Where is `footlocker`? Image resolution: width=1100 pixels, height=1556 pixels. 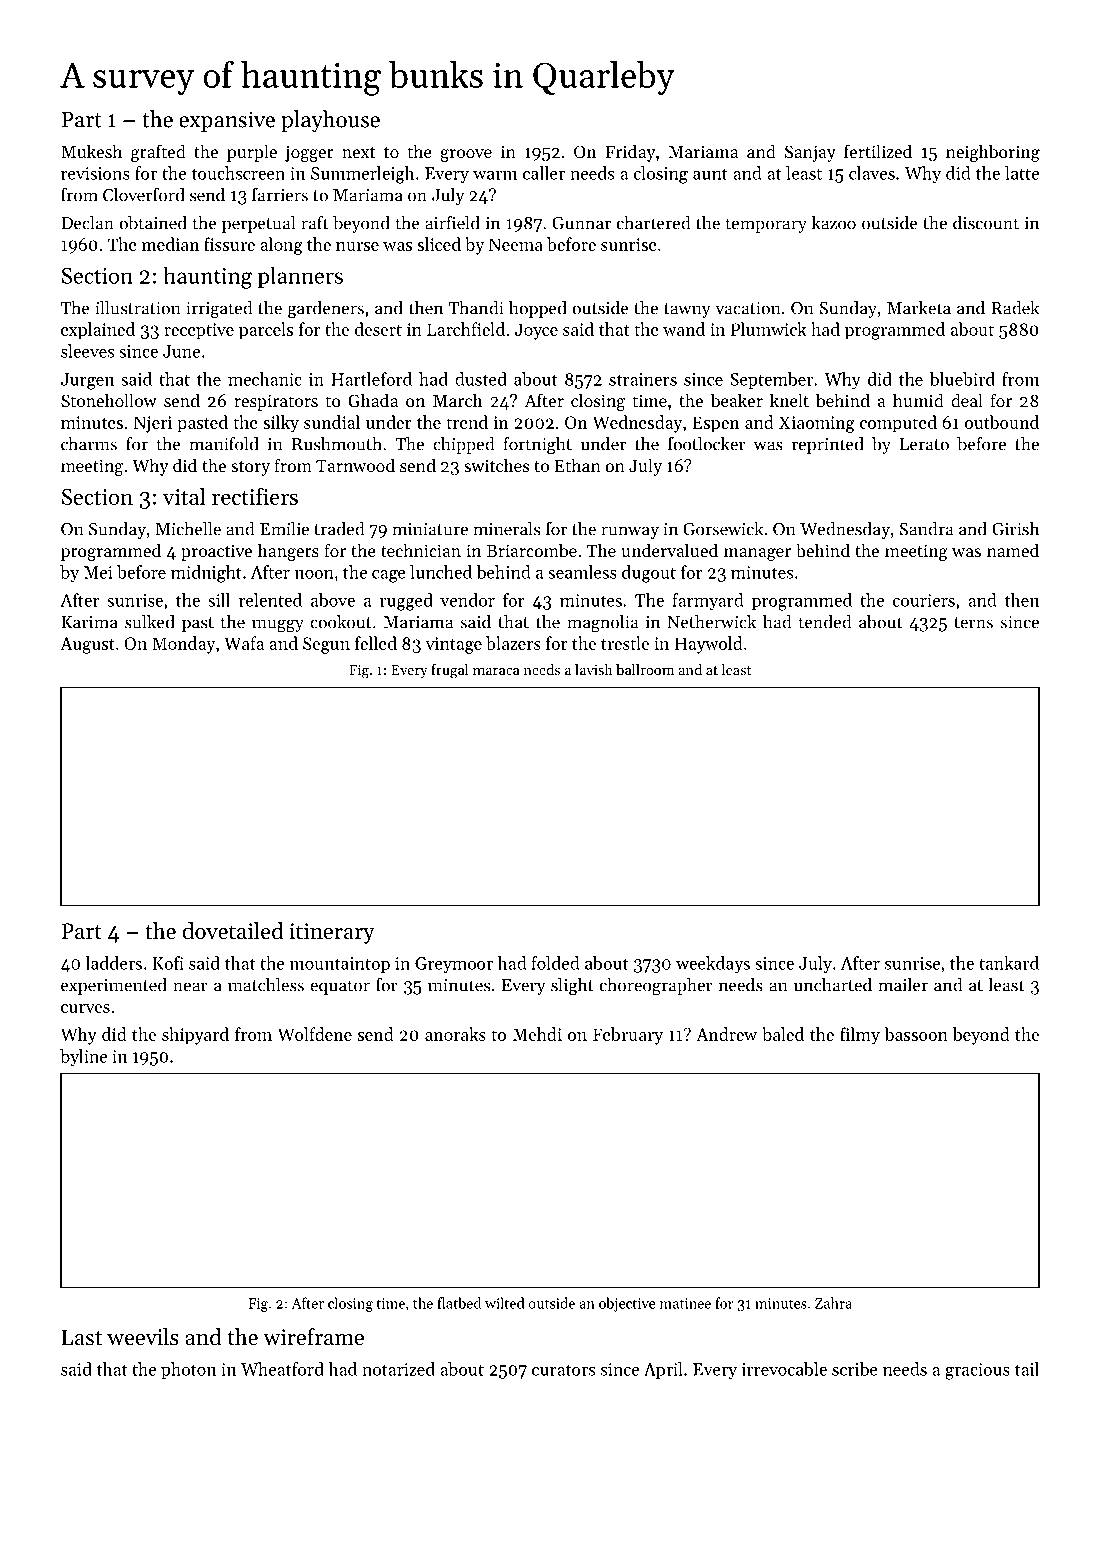
footlocker is located at coordinates (706, 444).
